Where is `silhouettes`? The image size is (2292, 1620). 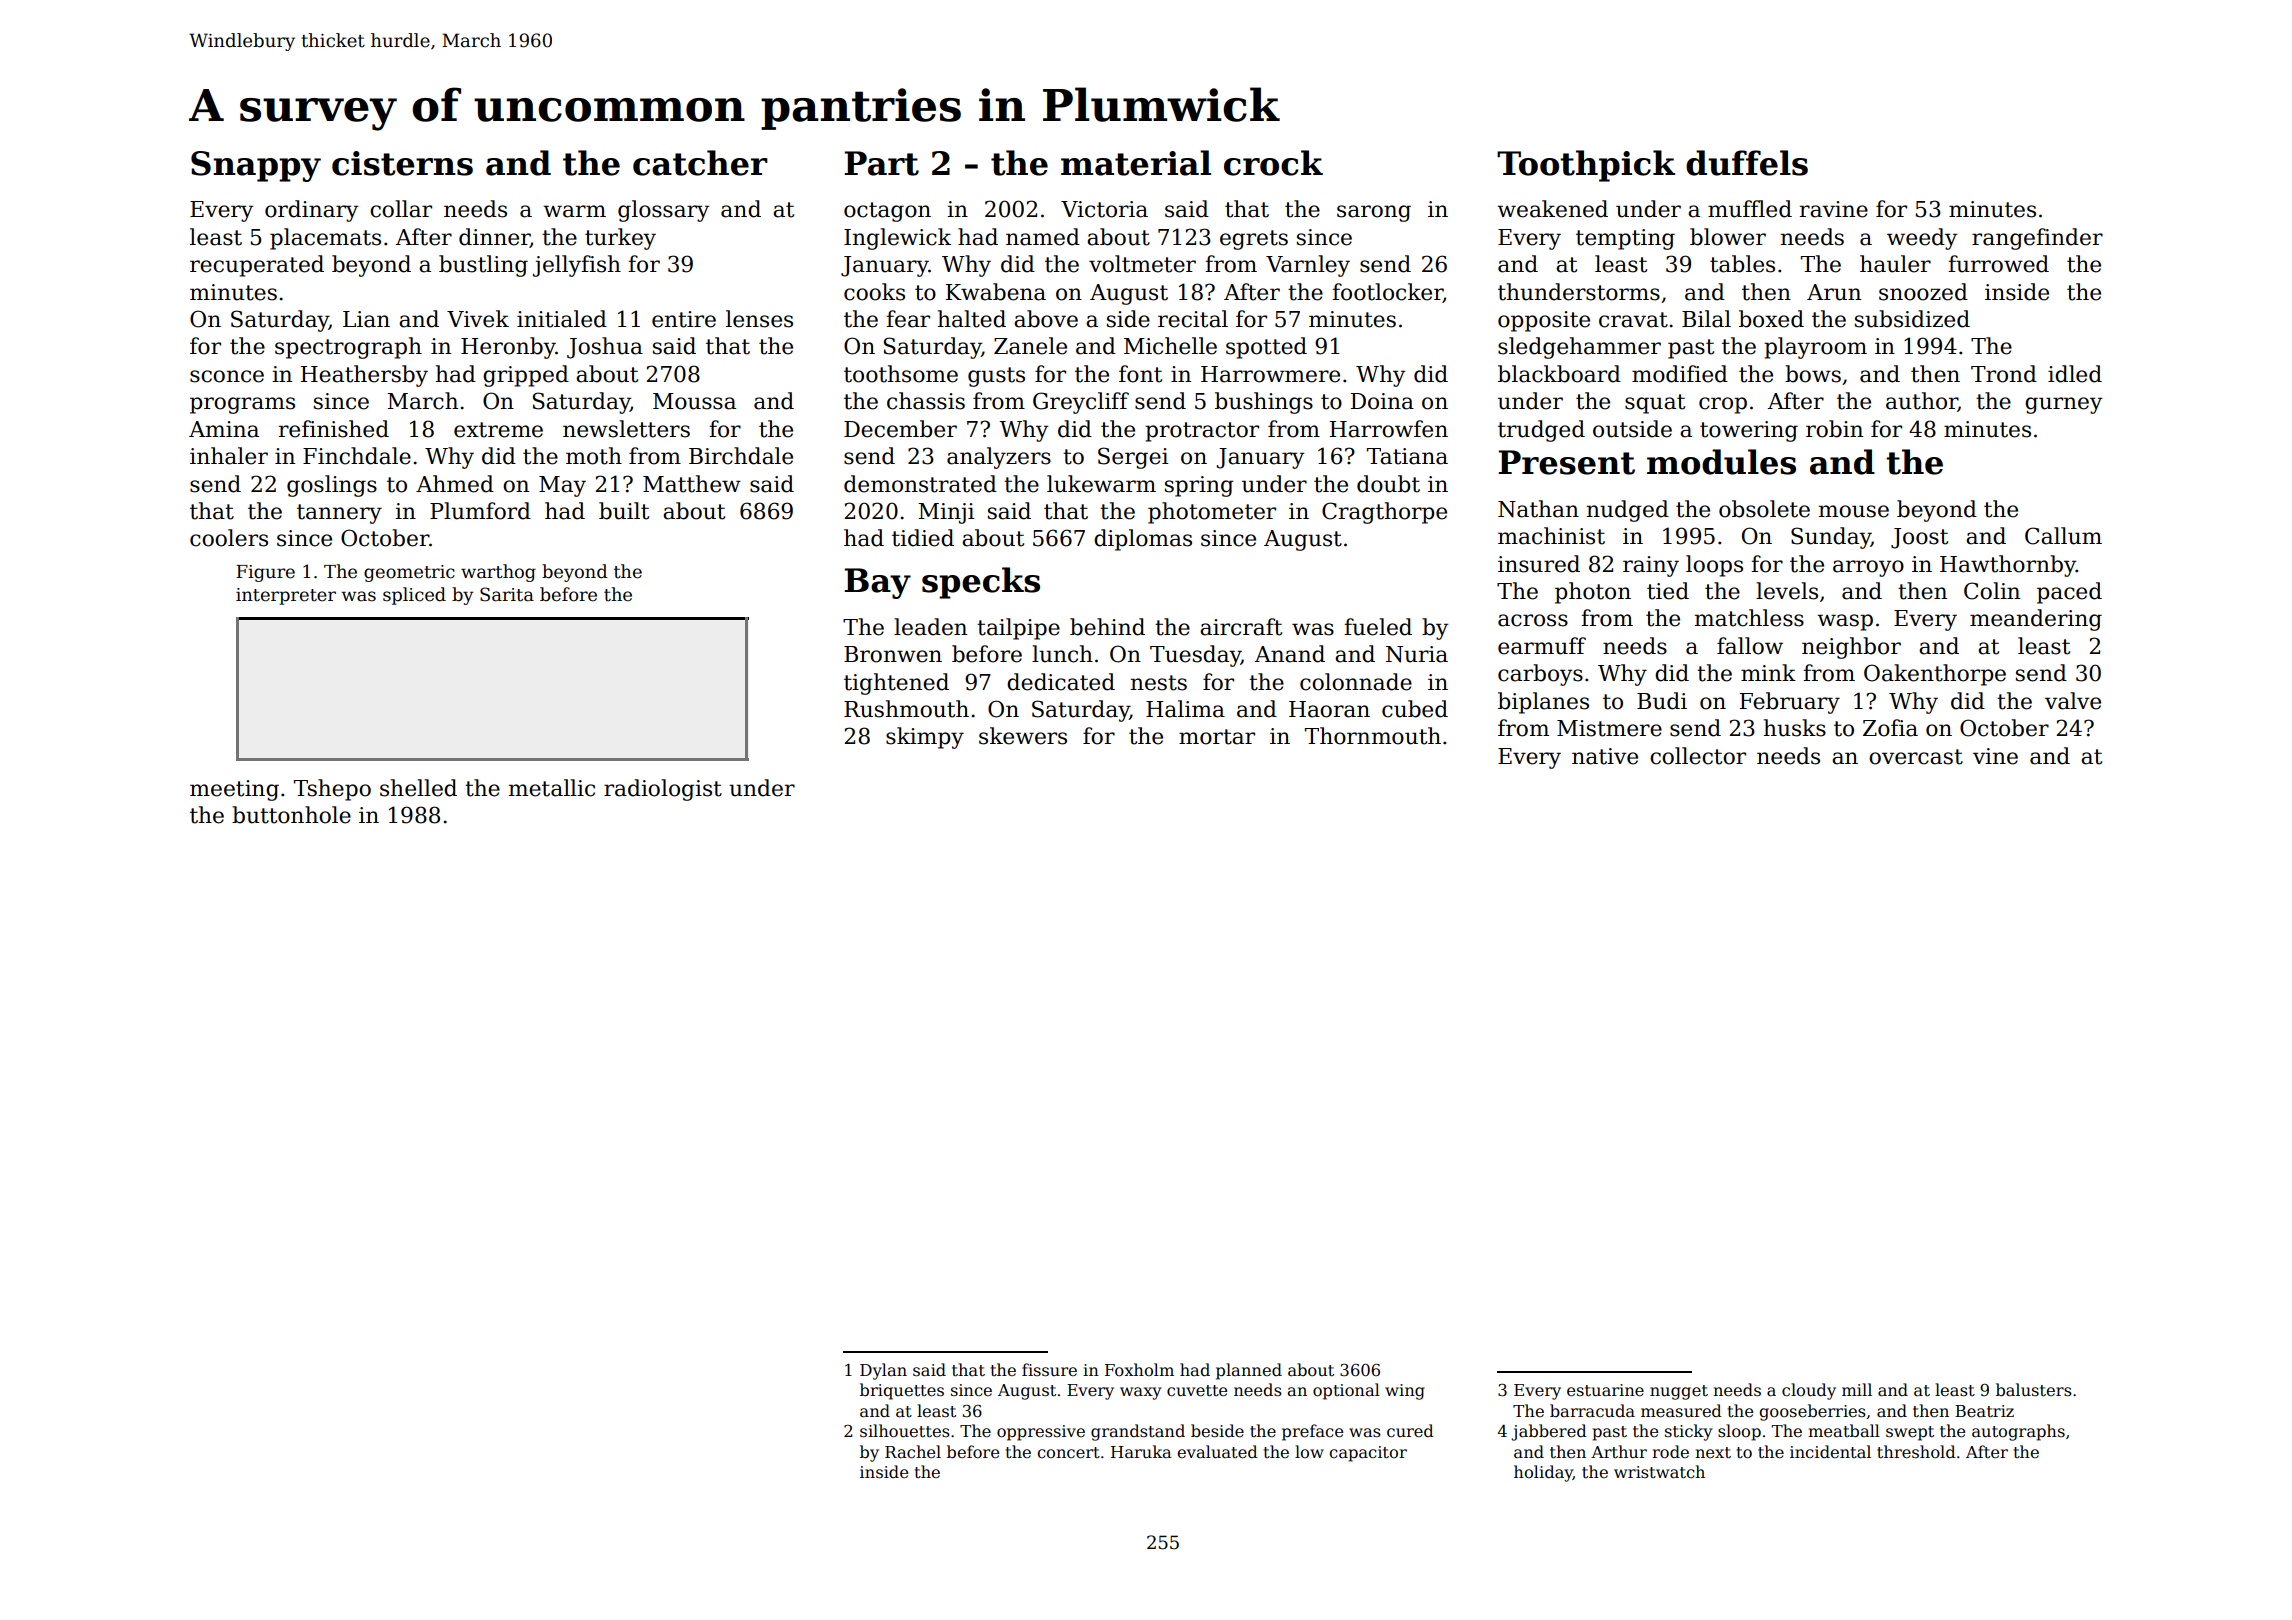
silhouettes is located at coordinates (905, 1431).
